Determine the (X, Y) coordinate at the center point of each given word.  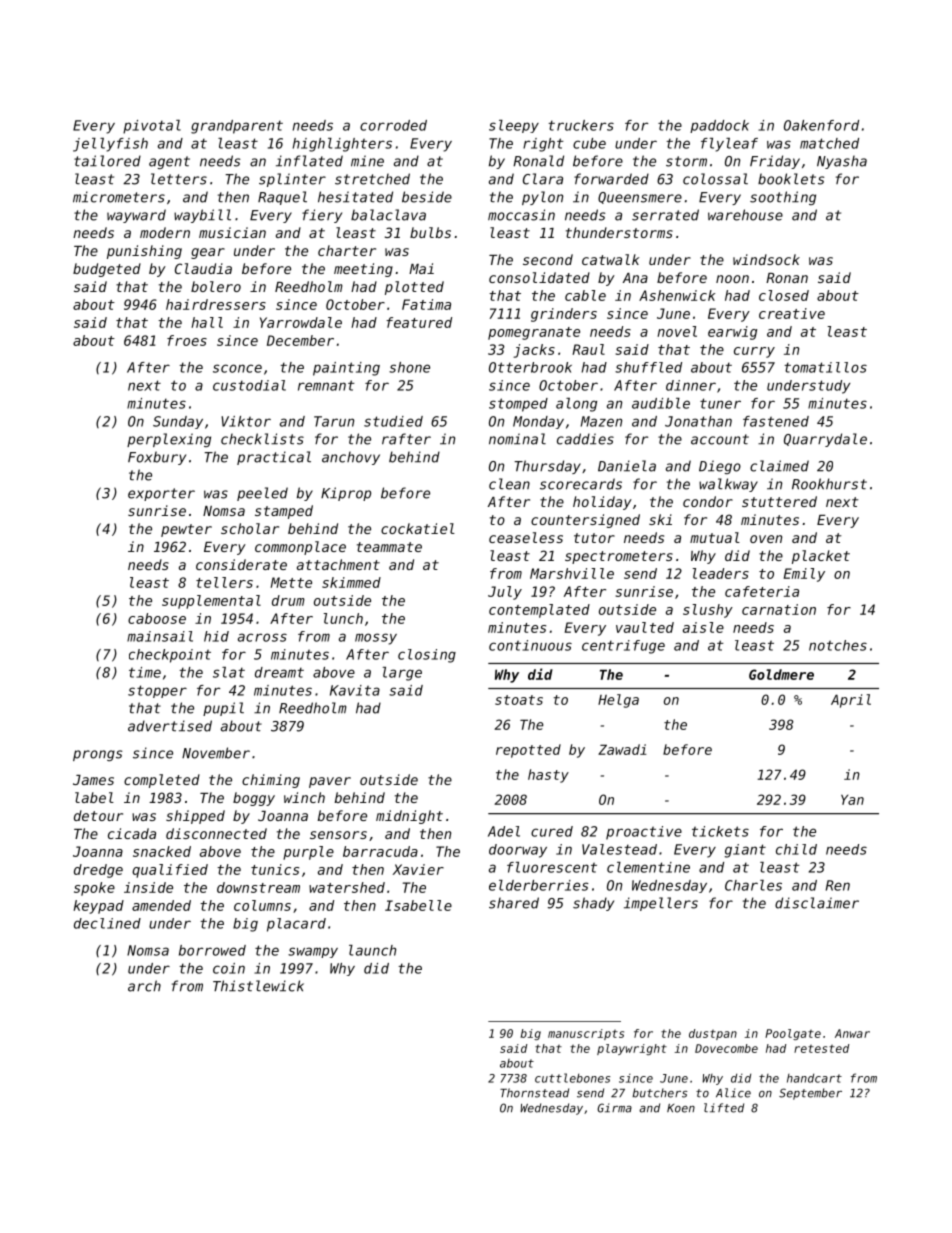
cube (589, 143)
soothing (783, 198)
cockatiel (418, 528)
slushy (708, 611)
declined (107, 923)
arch (144, 986)
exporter (161, 494)
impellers (661, 904)
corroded (393, 125)
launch (372, 950)
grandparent (237, 127)
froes (187, 340)
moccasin (521, 215)
